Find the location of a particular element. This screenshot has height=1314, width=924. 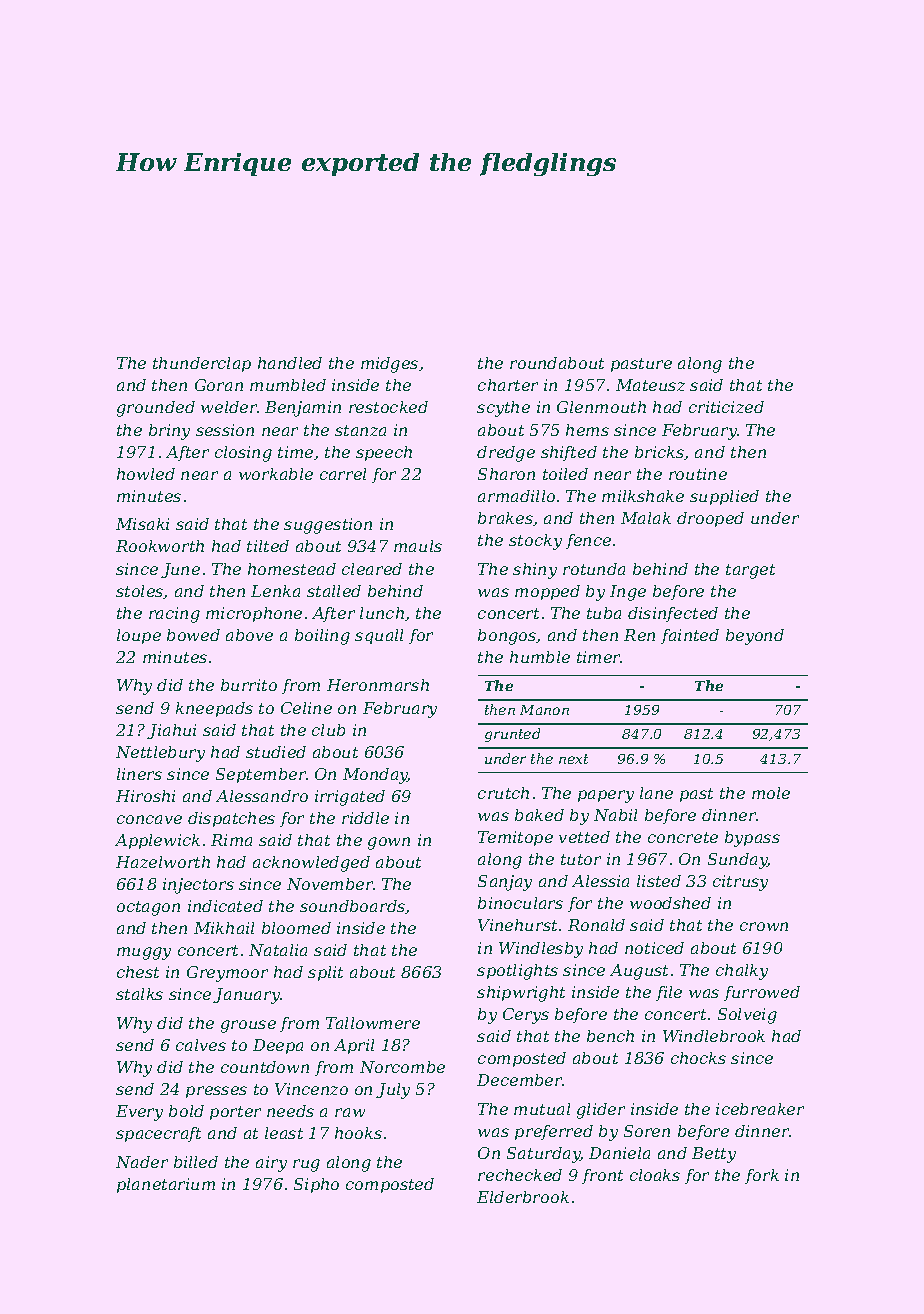

cleared is located at coordinates (372, 569).
